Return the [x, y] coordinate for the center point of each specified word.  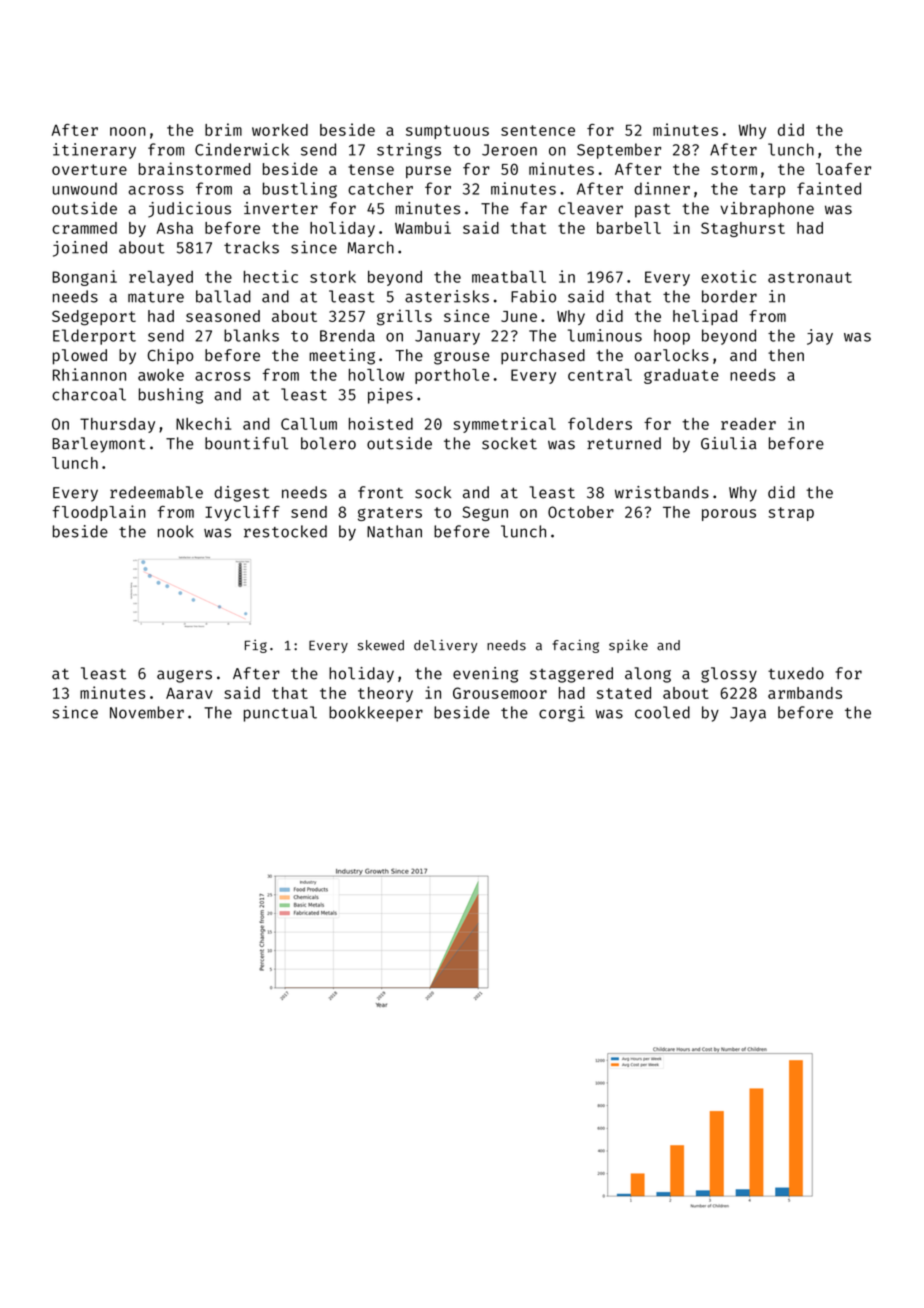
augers [184, 676]
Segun [485, 513]
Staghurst [743, 229]
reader [748, 424]
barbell [629, 228]
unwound [85, 188]
